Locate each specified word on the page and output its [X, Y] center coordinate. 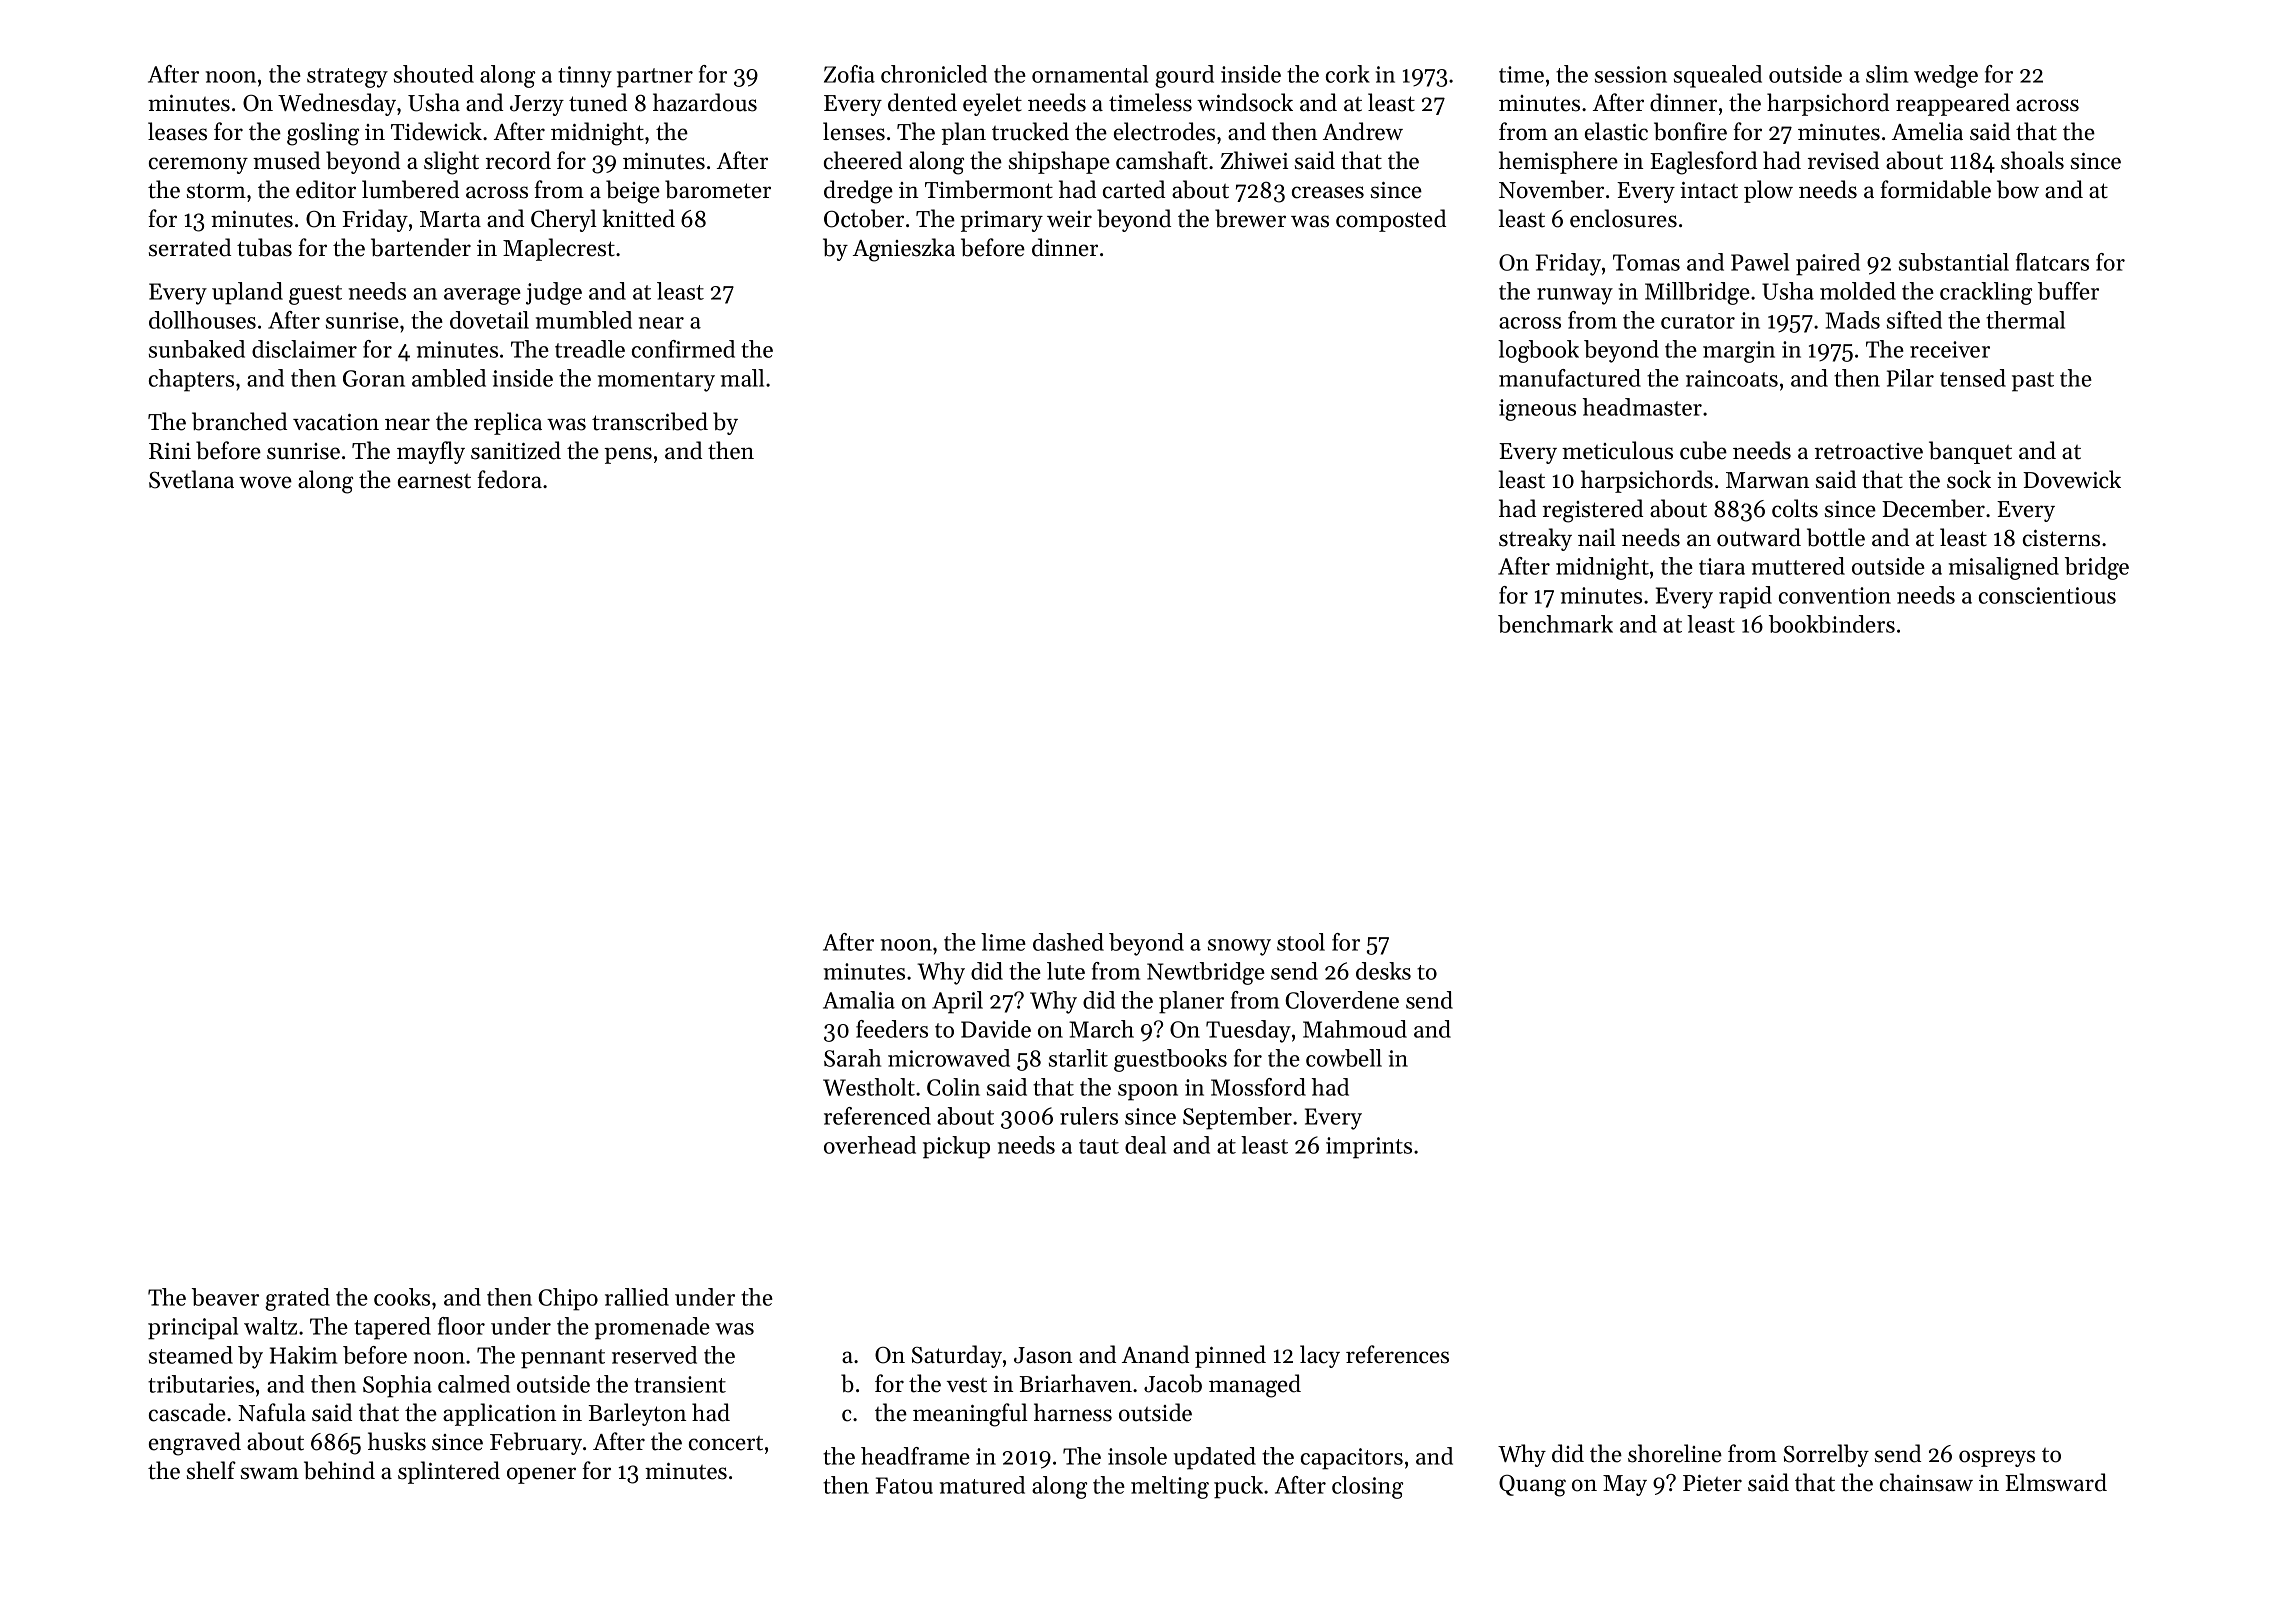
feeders [892, 1029]
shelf [211, 1470]
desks [1383, 971]
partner [655, 78]
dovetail [489, 320]
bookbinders [1832, 624]
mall [742, 378]
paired [1828, 264]
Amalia [859, 1000]
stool [1301, 942]
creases [1328, 192]
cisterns [2061, 538]
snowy [1239, 947]
